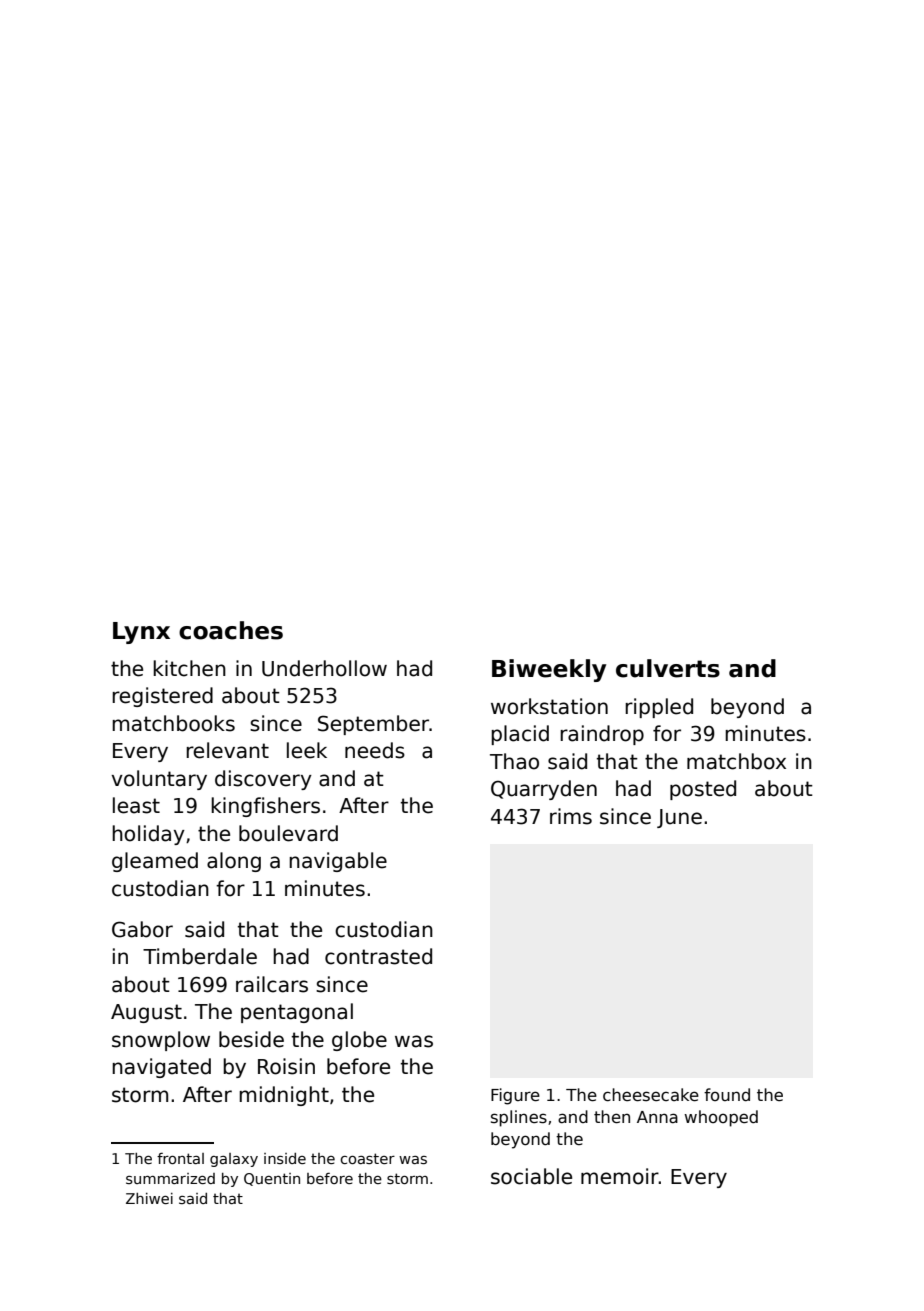 The width and height of the document is (924, 1311). Describe the element at coordinates (531, 1176) in the document. I see `sociable` at that location.
